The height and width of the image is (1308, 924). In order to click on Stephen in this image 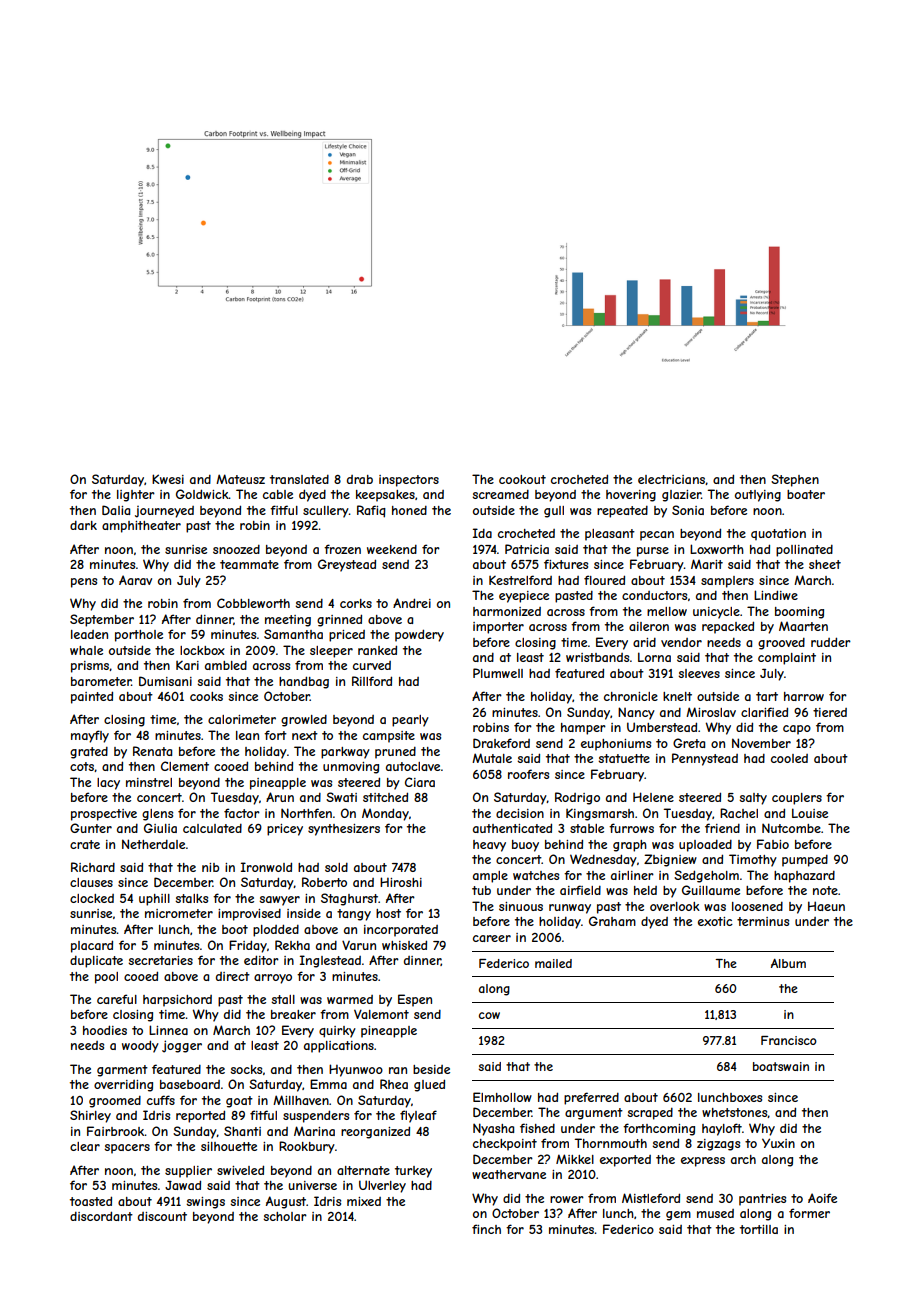, I will do `click(795, 480)`.
